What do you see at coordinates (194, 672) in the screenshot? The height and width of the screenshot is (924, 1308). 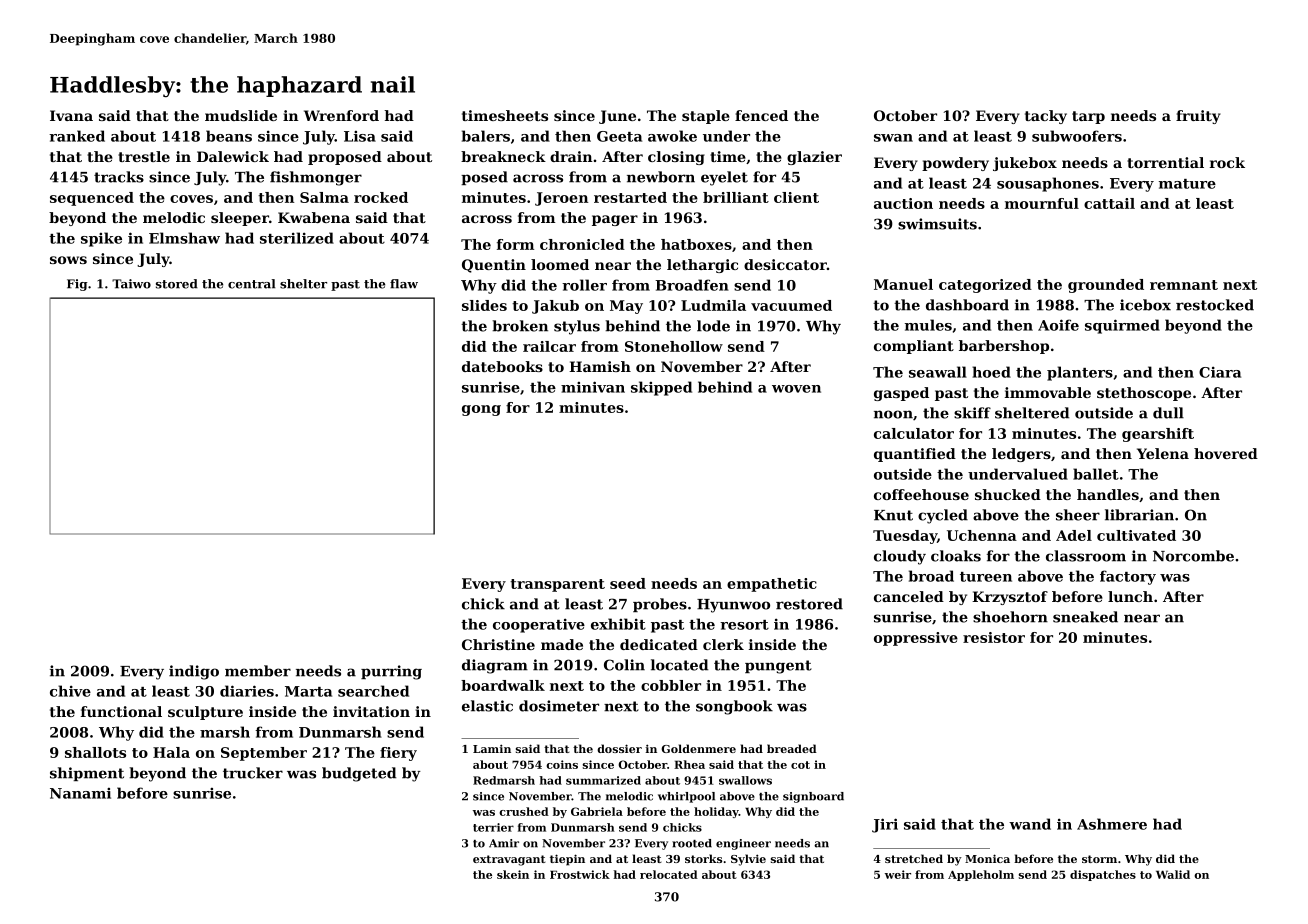 I see `indigo` at bounding box center [194, 672].
